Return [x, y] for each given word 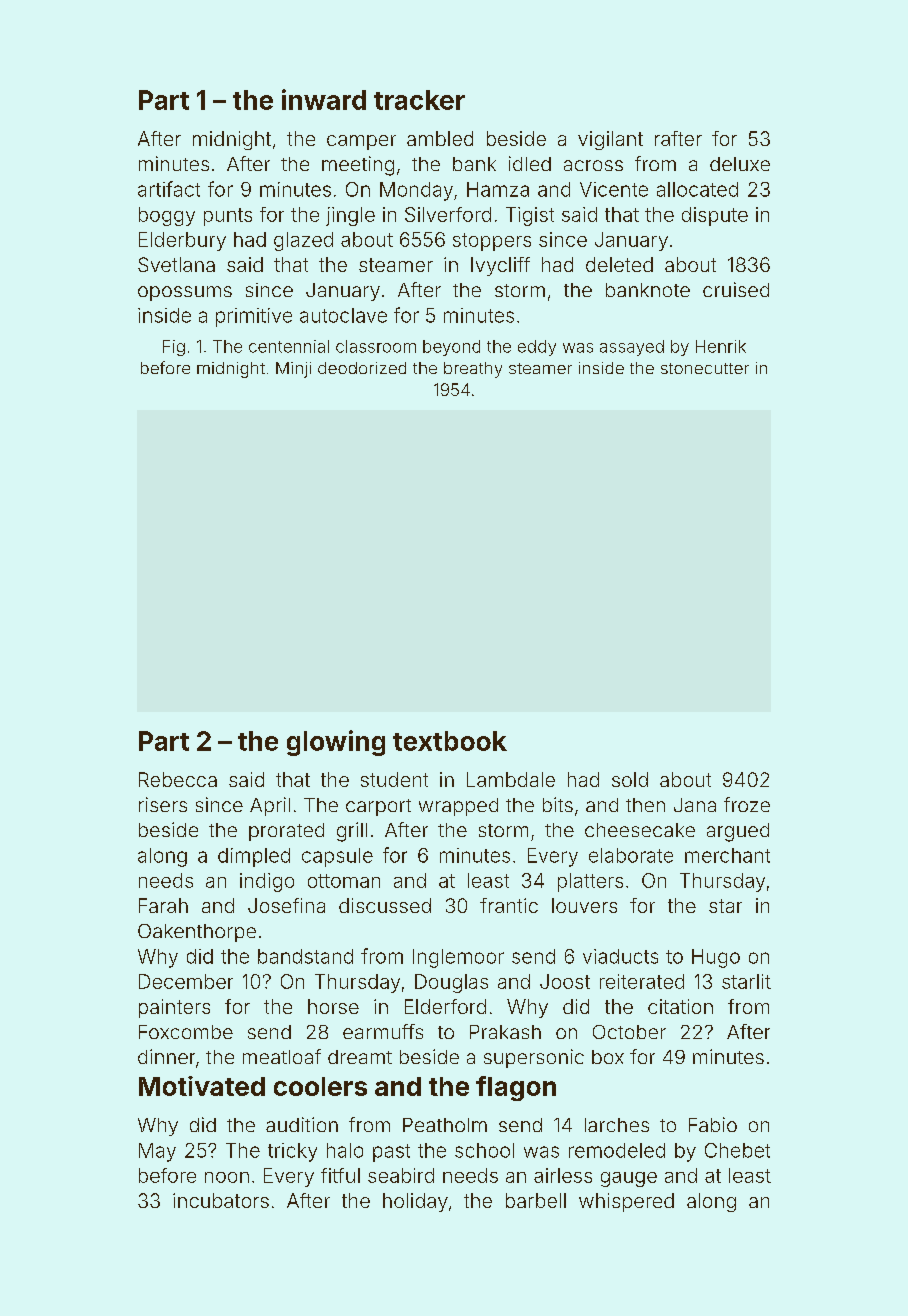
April [270, 806]
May [157, 1152]
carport [378, 807]
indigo [267, 882]
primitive [254, 317]
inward [324, 99]
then [645, 805]
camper [361, 142]
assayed [632, 348]
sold [630, 779]
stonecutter [705, 368]
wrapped [458, 807]
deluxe [740, 164]
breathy [473, 370]
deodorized [362, 368]
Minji [293, 370]
